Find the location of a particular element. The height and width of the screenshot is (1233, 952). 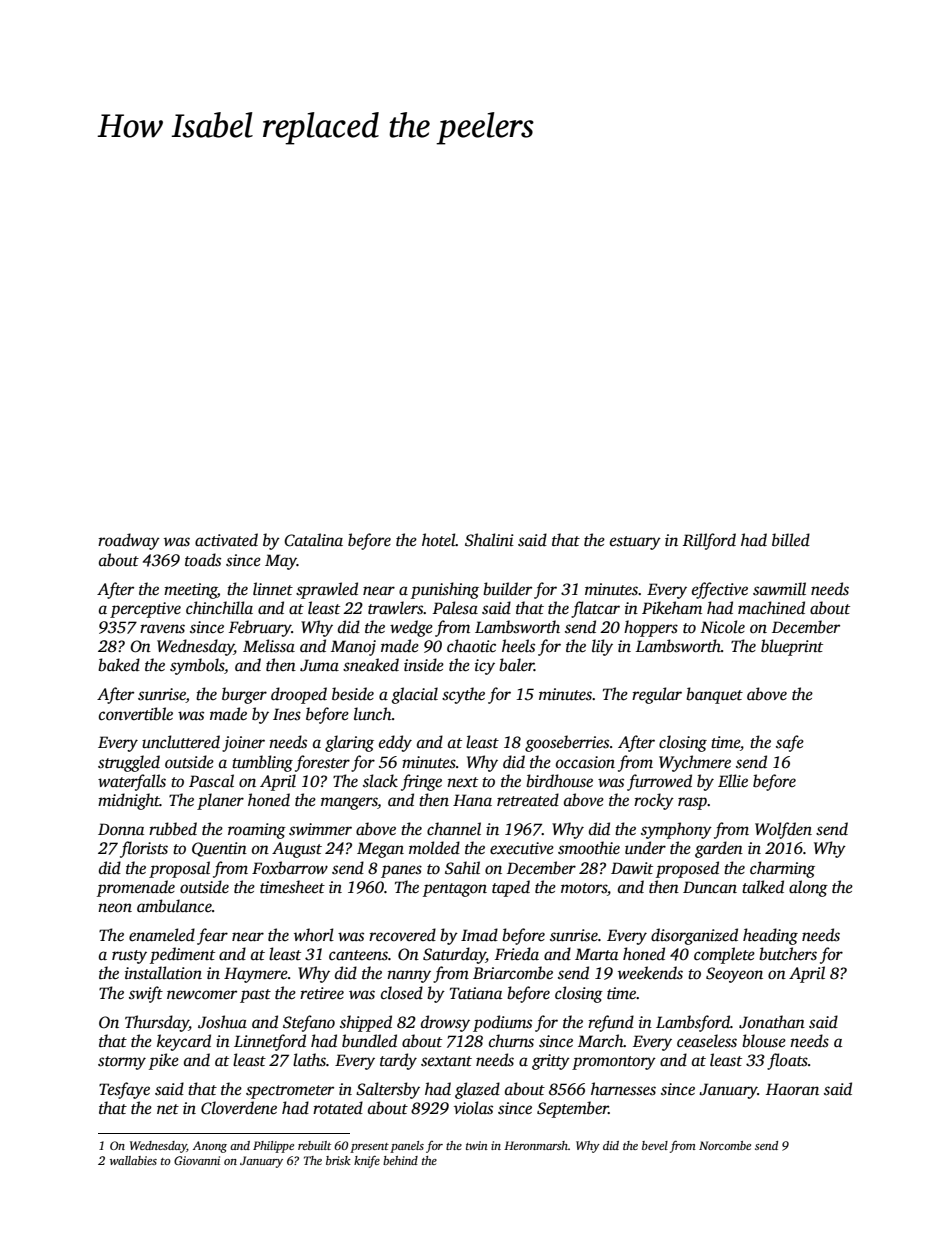

billed is located at coordinates (791, 540).
